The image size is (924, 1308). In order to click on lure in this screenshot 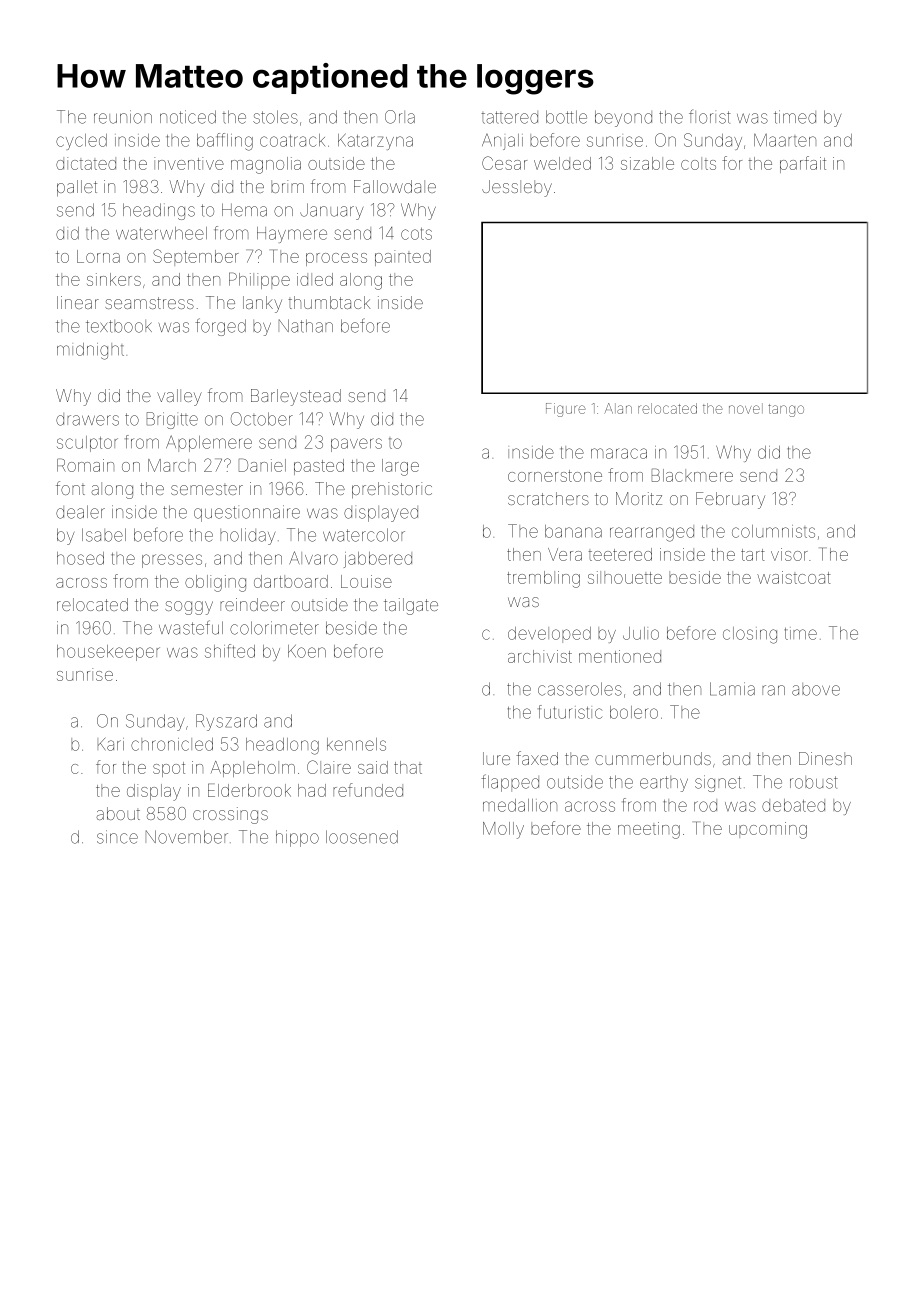, I will do `click(496, 758)`.
